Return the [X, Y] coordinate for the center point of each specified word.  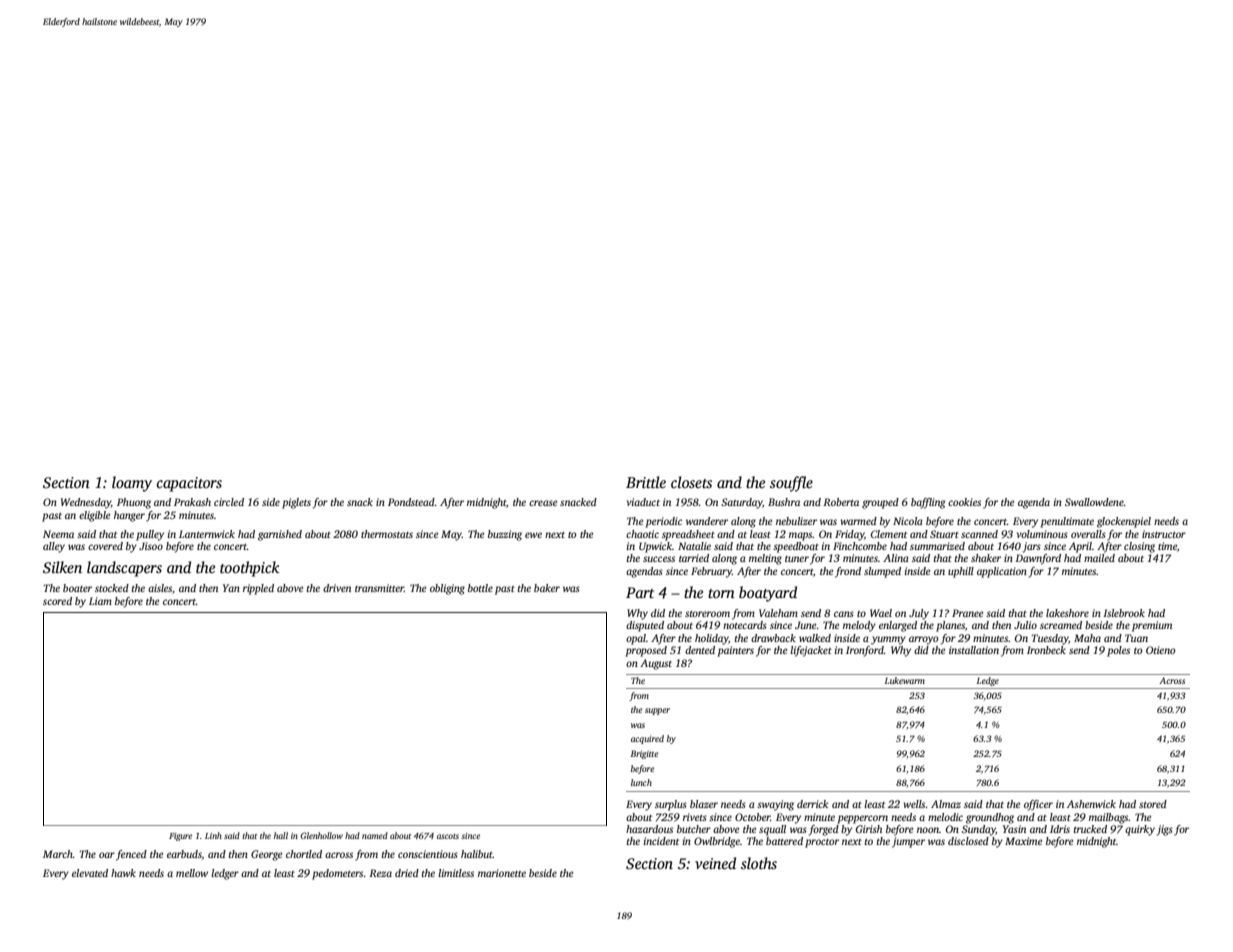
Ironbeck [1046, 650]
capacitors [189, 484]
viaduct [643, 502]
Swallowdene [1094, 502]
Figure [180, 837]
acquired [647, 739]
